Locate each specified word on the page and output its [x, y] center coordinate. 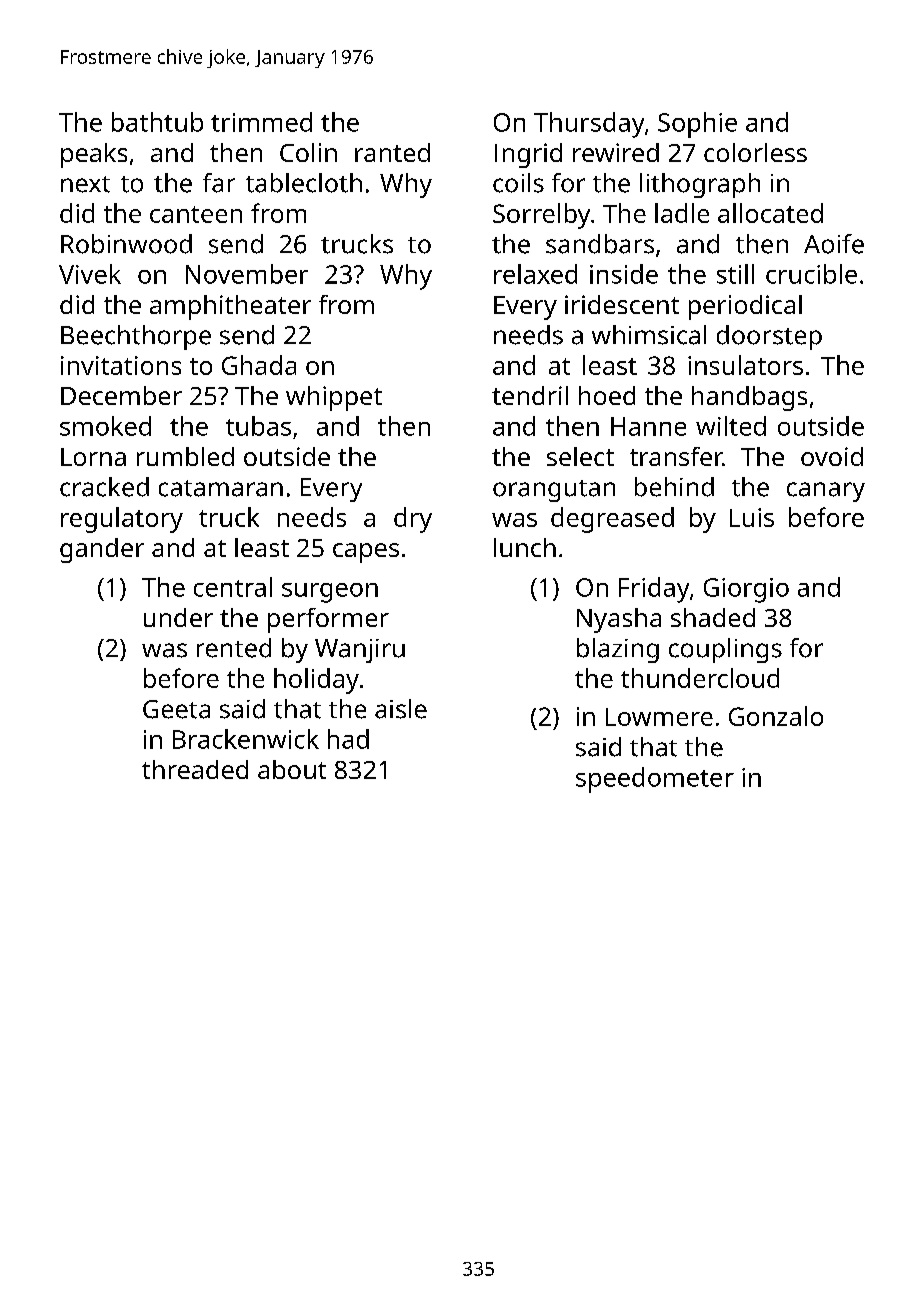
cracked [104, 487]
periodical [745, 307]
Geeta [176, 709]
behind [674, 487]
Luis [752, 517]
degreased [612, 520]
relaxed [535, 274]
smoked [105, 426]
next [85, 184]
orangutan [554, 491]
